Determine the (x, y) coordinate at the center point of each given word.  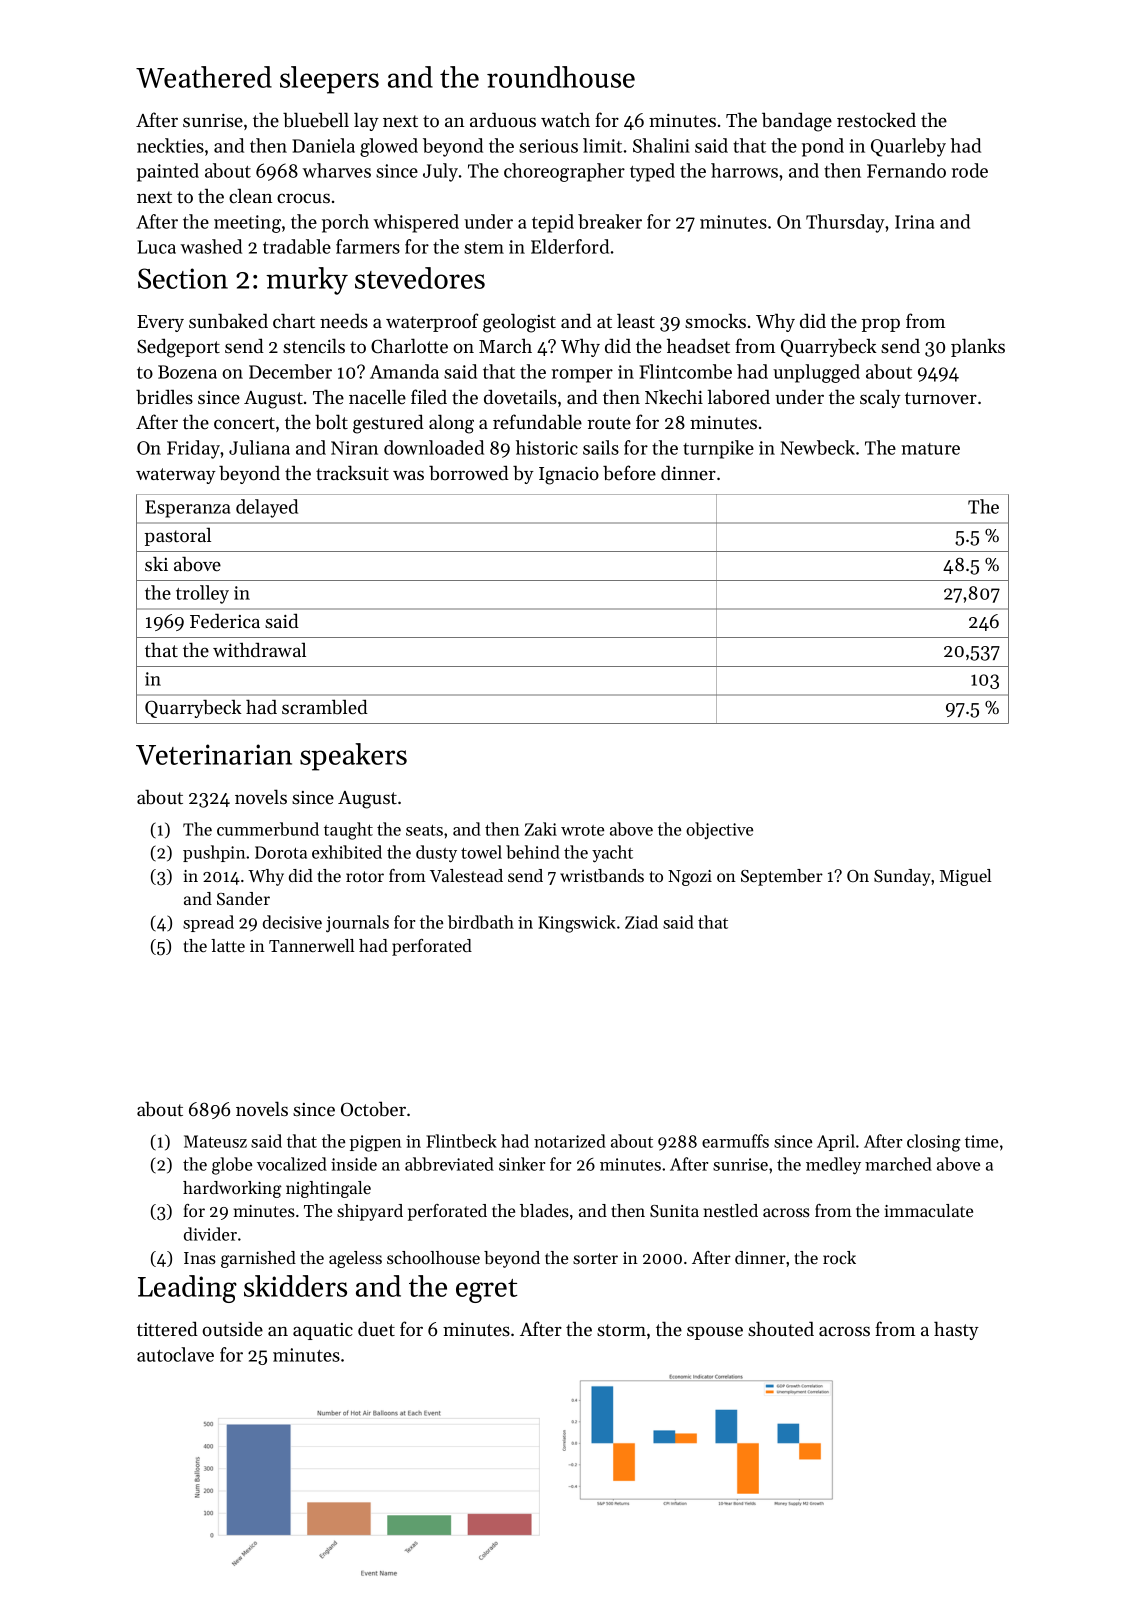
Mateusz (215, 1141)
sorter (595, 1258)
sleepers (329, 80)
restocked (876, 120)
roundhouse (561, 77)
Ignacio (569, 476)
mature (930, 449)
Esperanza (187, 509)
